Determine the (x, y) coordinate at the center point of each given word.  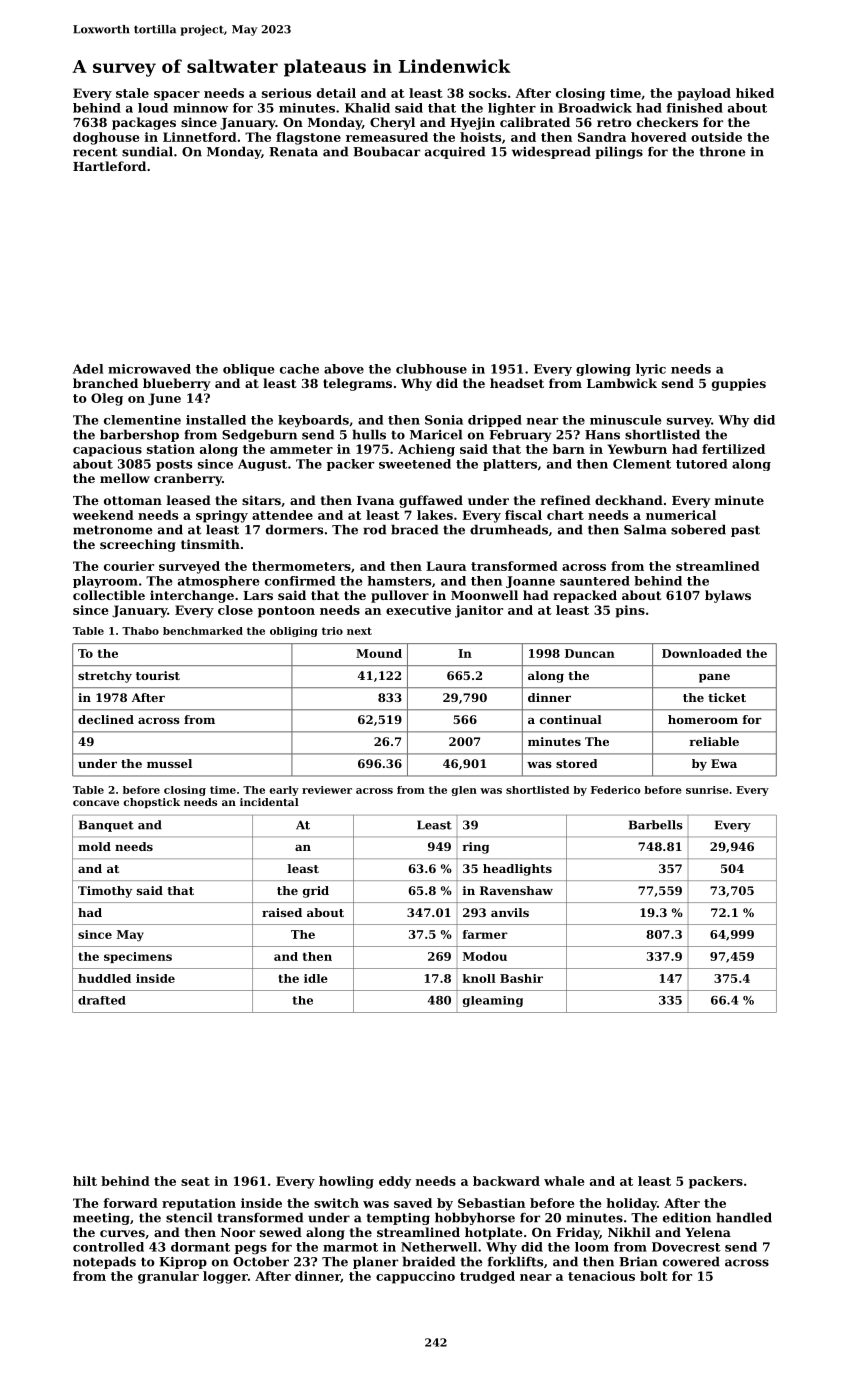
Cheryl (392, 123)
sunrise (707, 790)
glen (464, 791)
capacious (107, 450)
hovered (659, 137)
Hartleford (109, 166)
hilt (85, 1181)
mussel (169, 763)
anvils (510, 912)
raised (282, 912)
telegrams (357, 384)
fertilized (733, 449)
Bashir (521, 978)
